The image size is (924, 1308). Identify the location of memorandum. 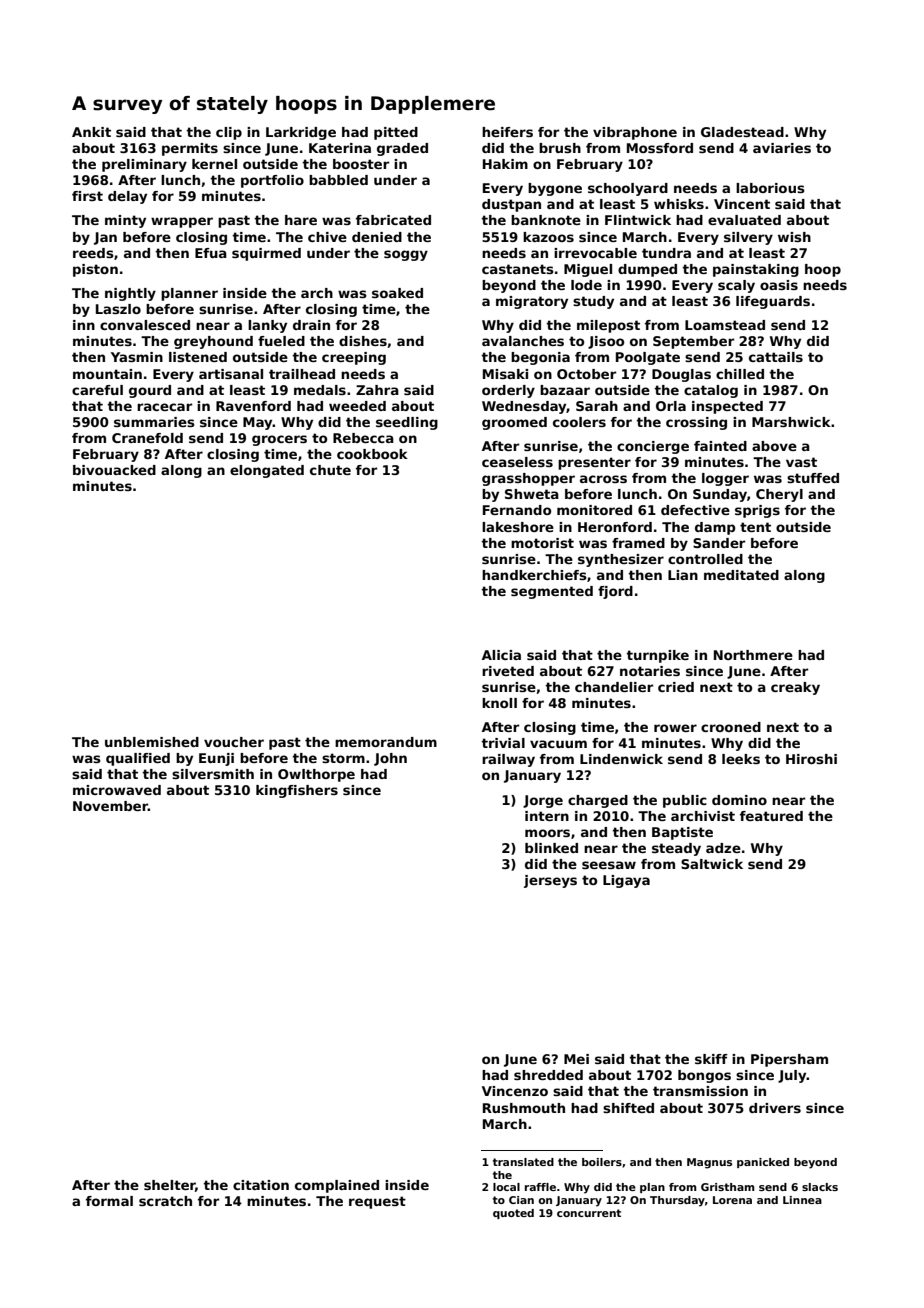
(386, 742).
